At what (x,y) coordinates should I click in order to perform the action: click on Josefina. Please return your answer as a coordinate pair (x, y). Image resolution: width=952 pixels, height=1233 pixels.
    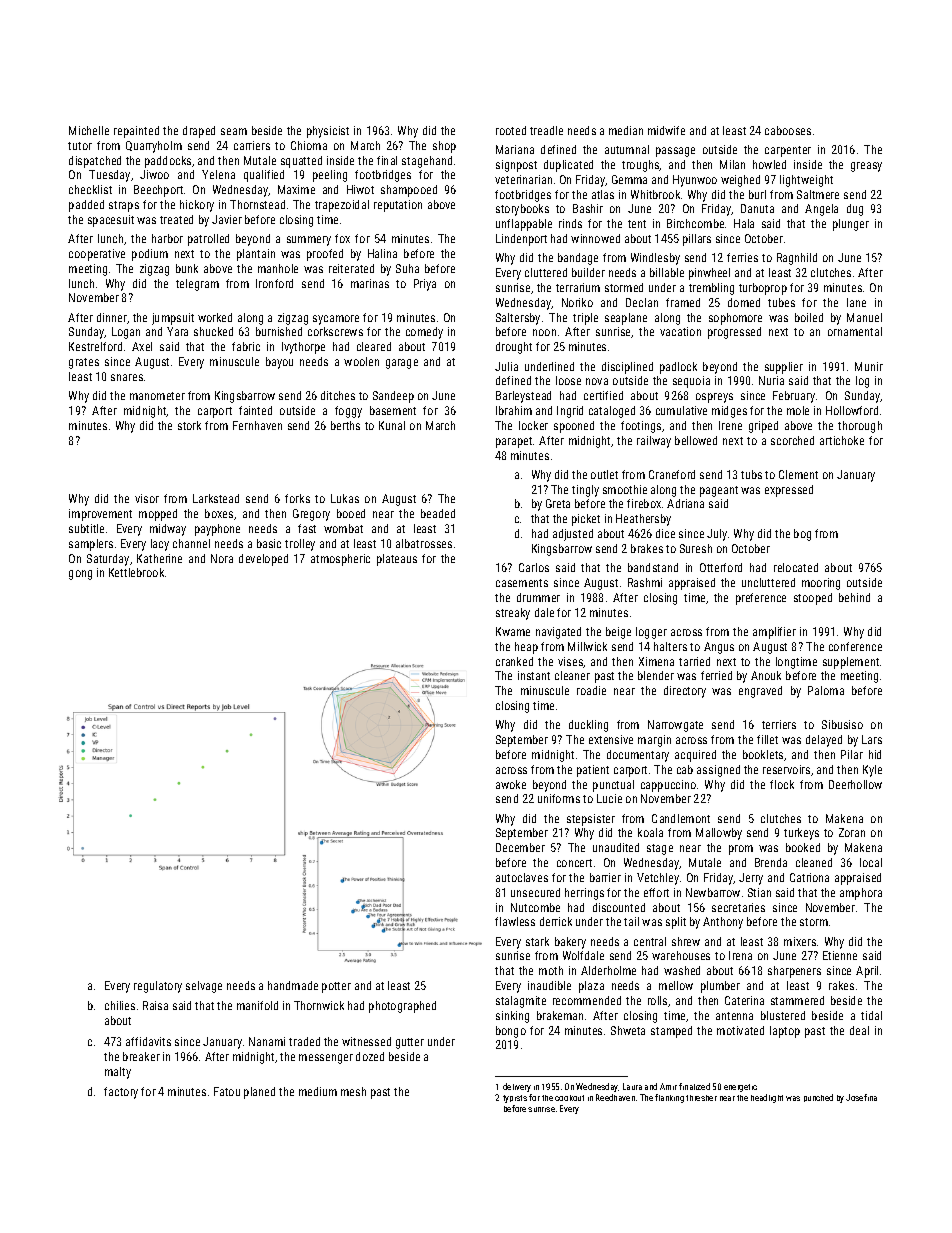
    Looking at the image, I should click on (861, 1097).
